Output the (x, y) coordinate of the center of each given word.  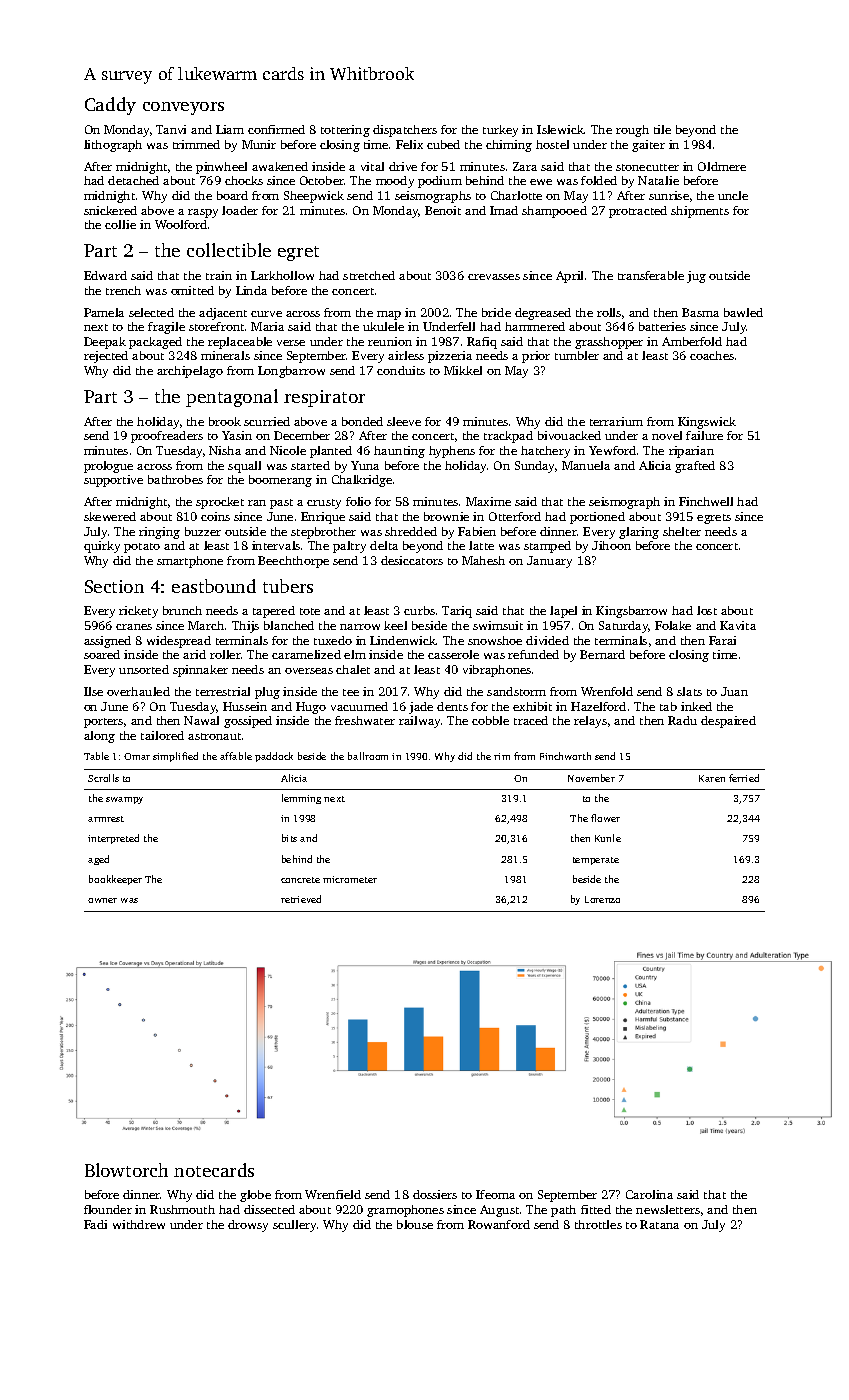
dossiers (435, 1194)
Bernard (602, 654)
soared (102, 654)
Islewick (560, 129)
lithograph (113, 146)
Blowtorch (126, 1170)
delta (384, 545)
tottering (345, 131)
